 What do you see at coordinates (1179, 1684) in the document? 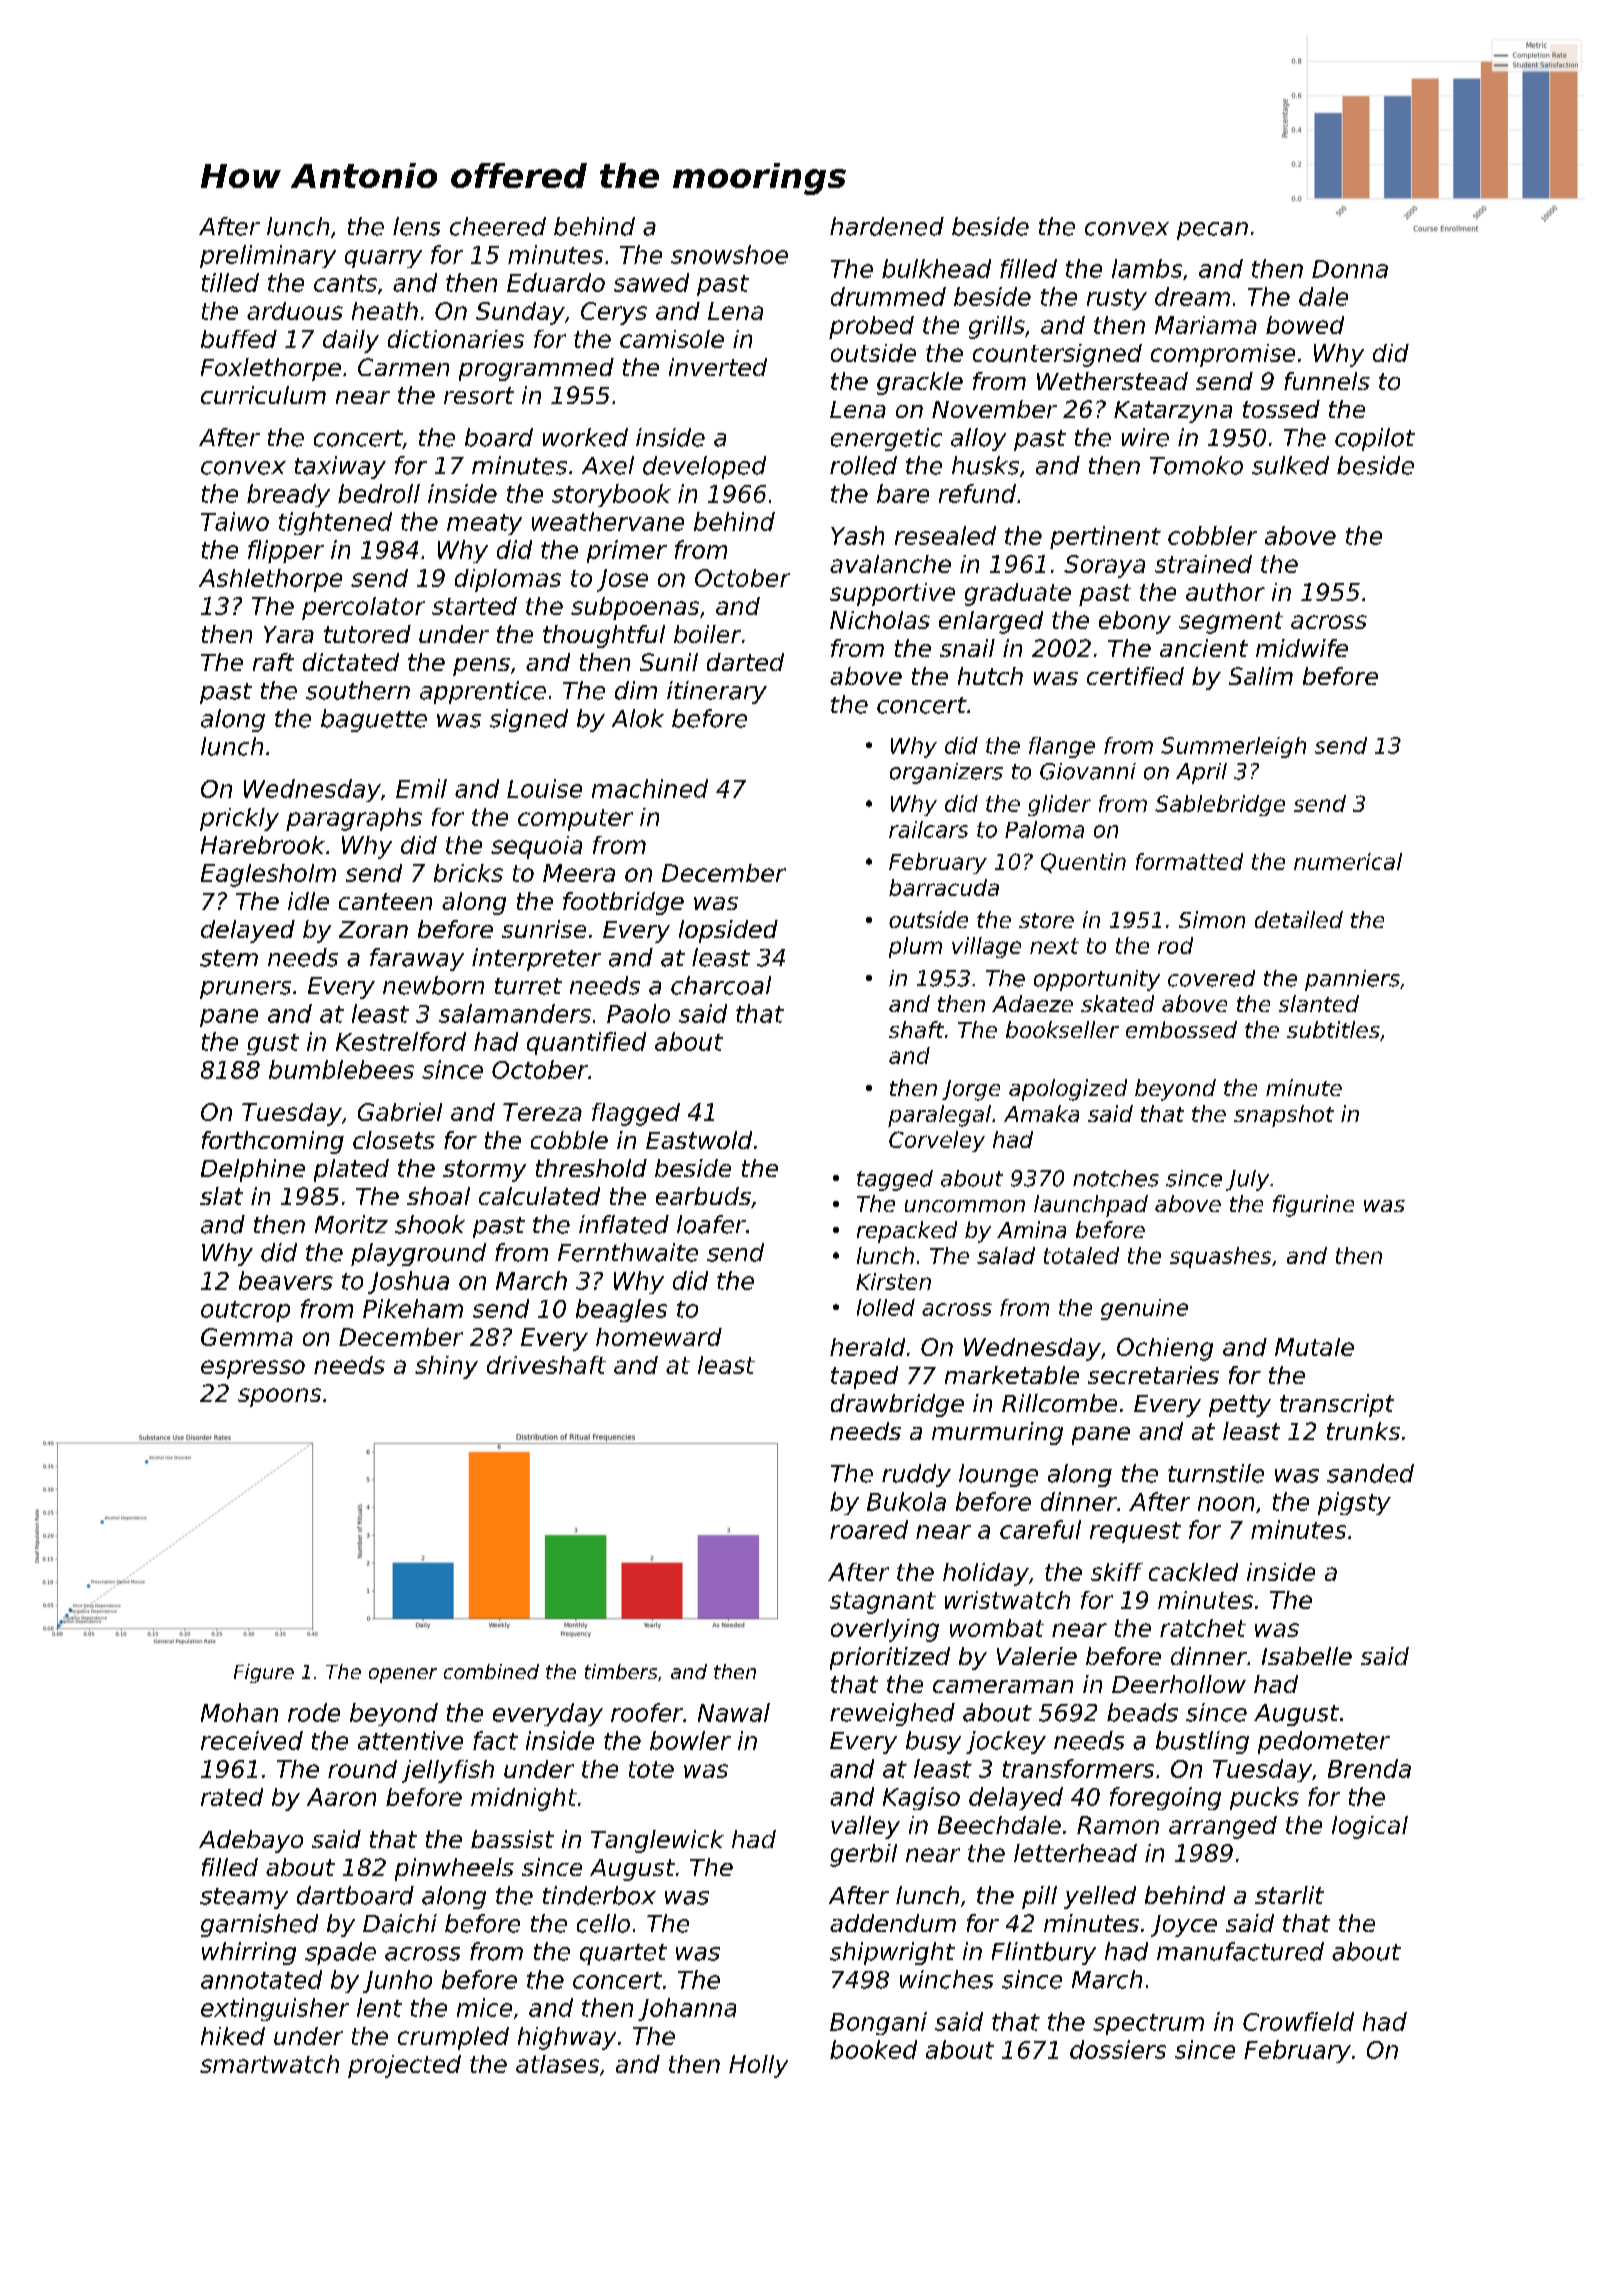
I see `Deerhollow` at bounding box center [1179, 1684].
